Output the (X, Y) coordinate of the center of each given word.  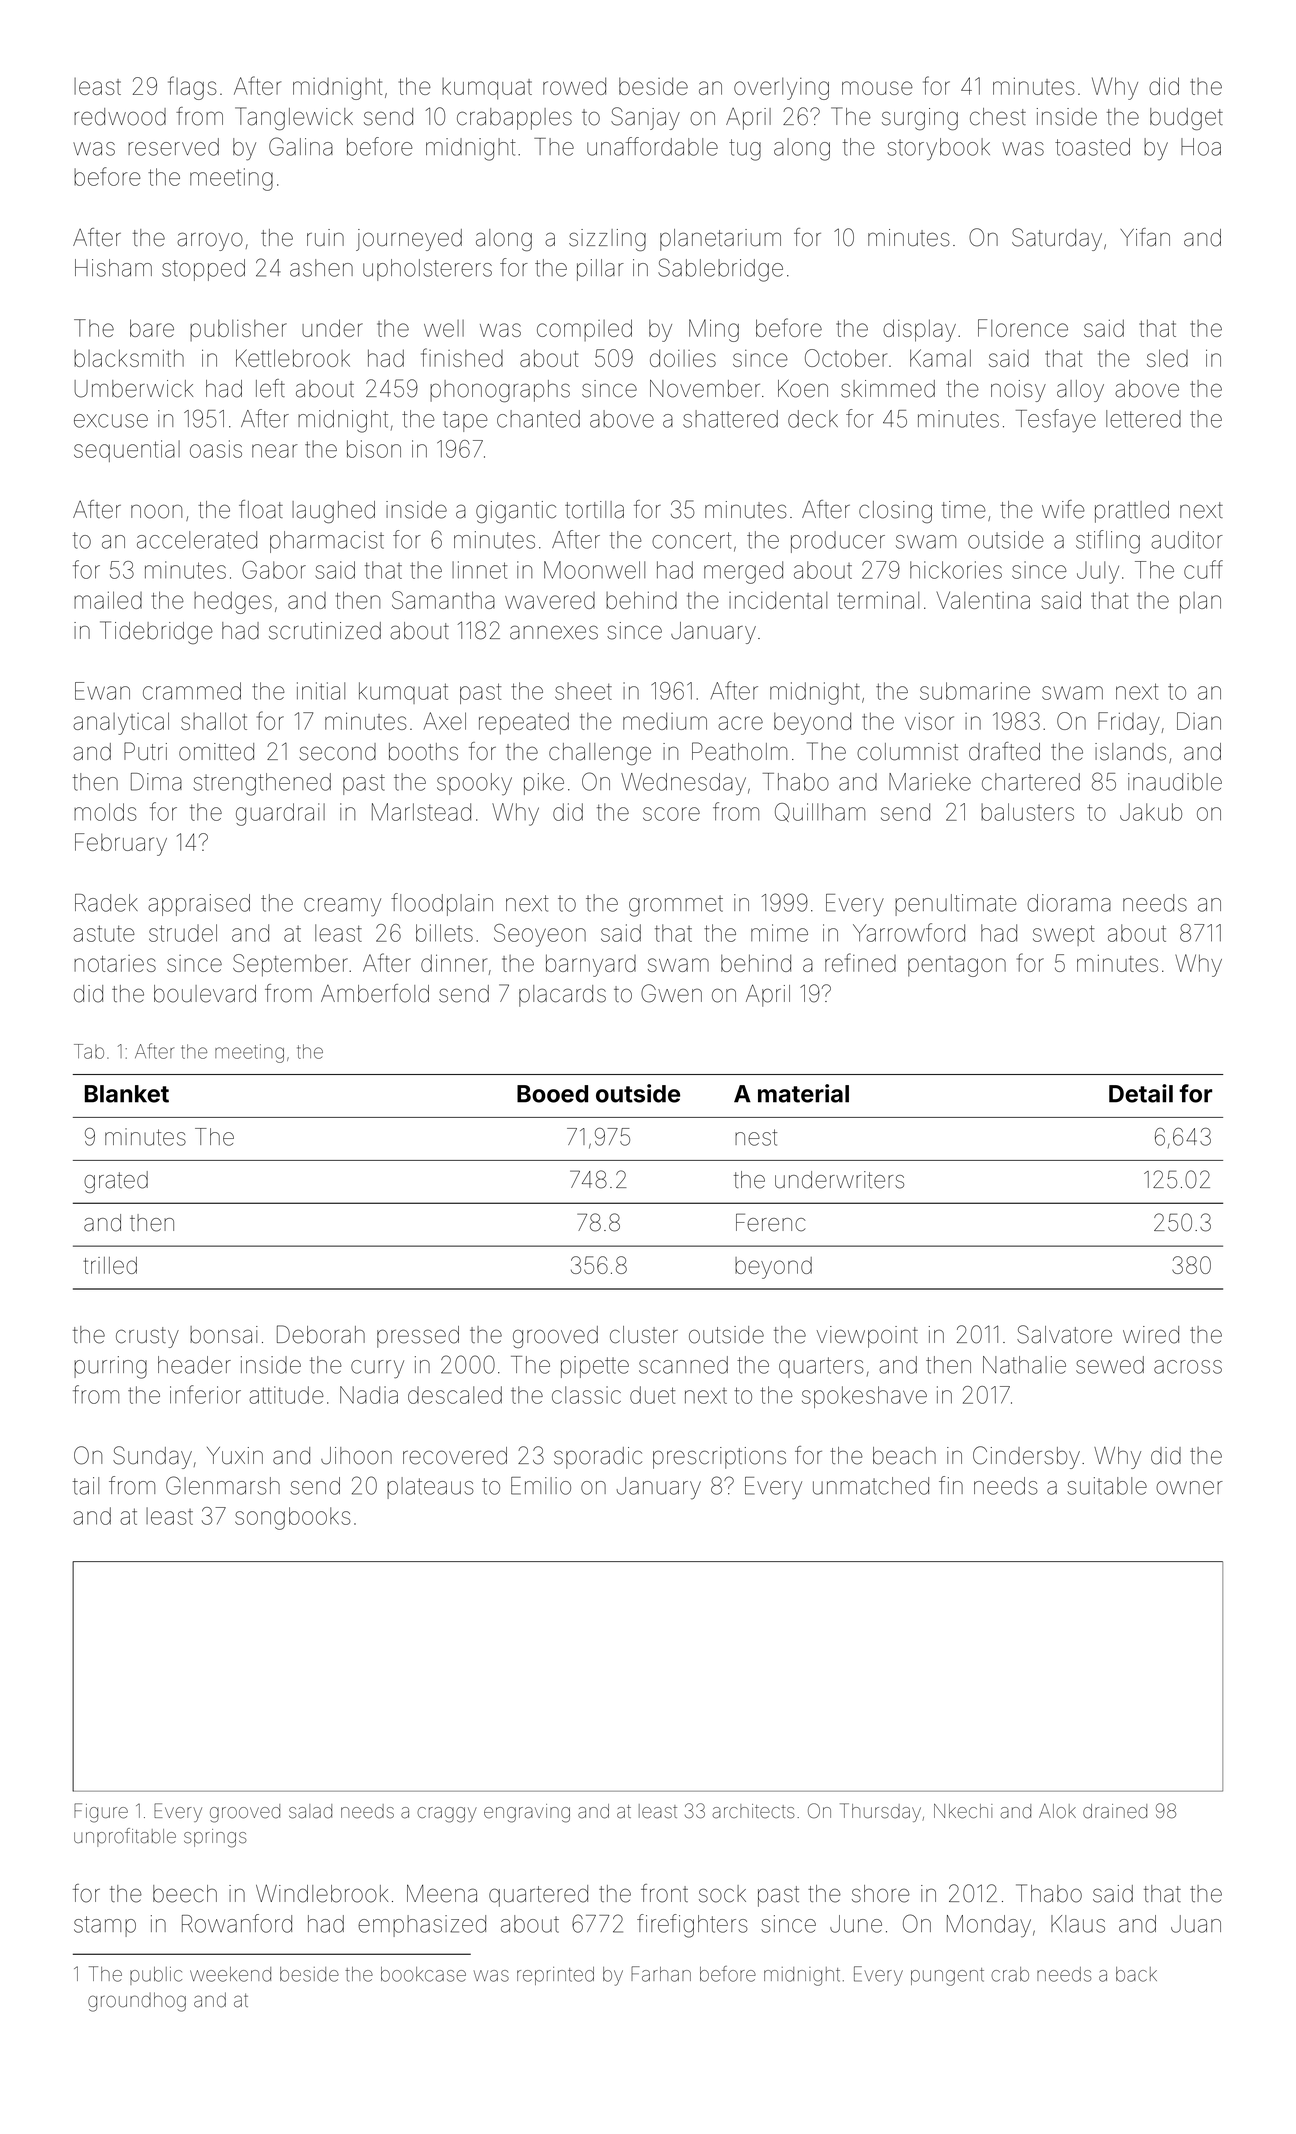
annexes (554, 632)
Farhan (661, 1974)
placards (562, 996)
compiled (584, 330)
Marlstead (421, 812)
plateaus (430, 1488)
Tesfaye (1056, 421)
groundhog (137, 2002)
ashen (321, 268)
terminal (878, 600)
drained (1115, 1811)
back (1136, 1974)
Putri (145, 751)
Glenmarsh (223, 1485)
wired (1151, 1335)
